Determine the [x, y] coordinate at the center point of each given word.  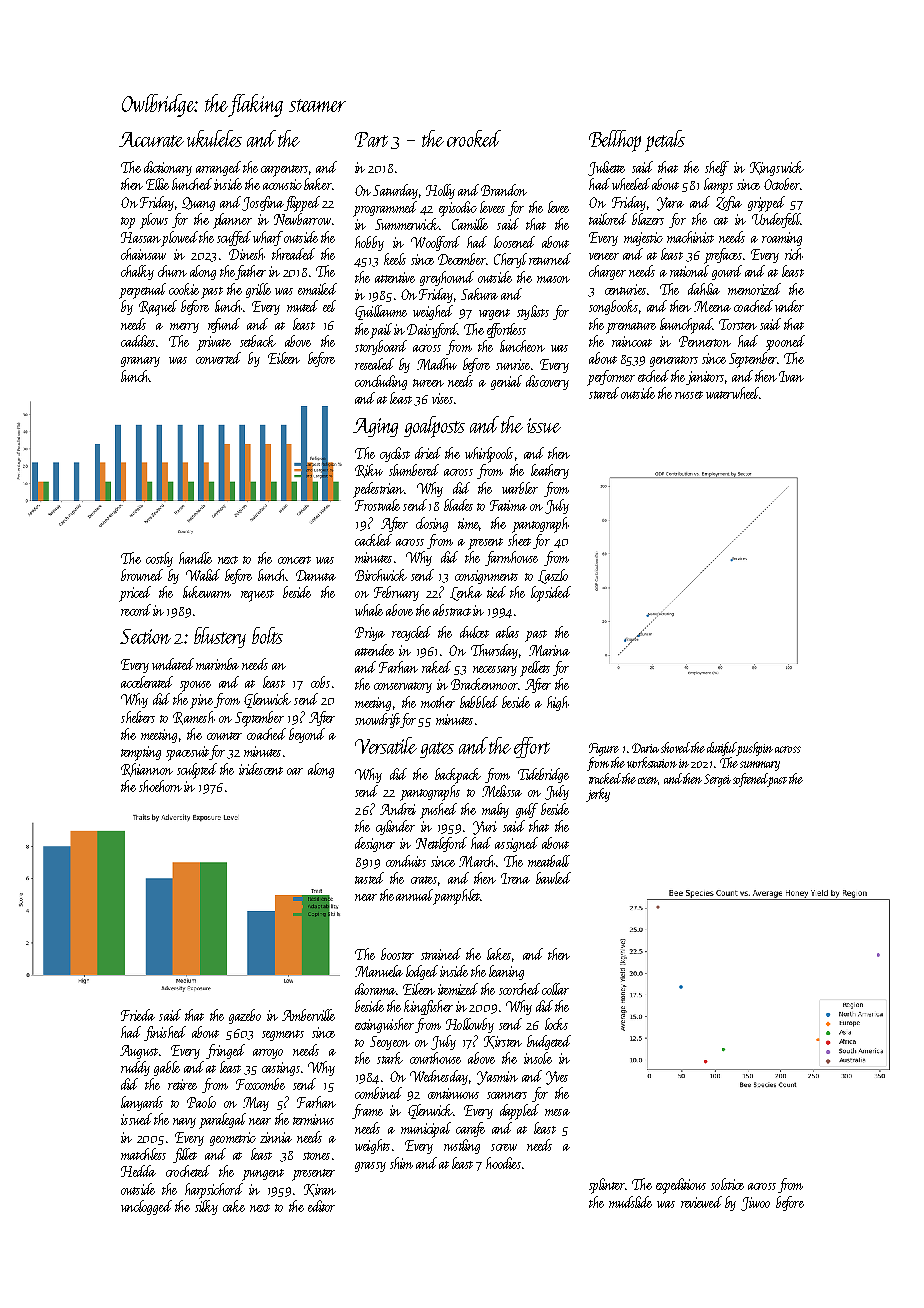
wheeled [631, 184]
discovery [547, 382]
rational [689, 271]
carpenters [284, 171]
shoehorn [160, 786]
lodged [422, 972]
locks [556, 1024]
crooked [474, 138]
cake [234, 1206]
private [214, 343]
